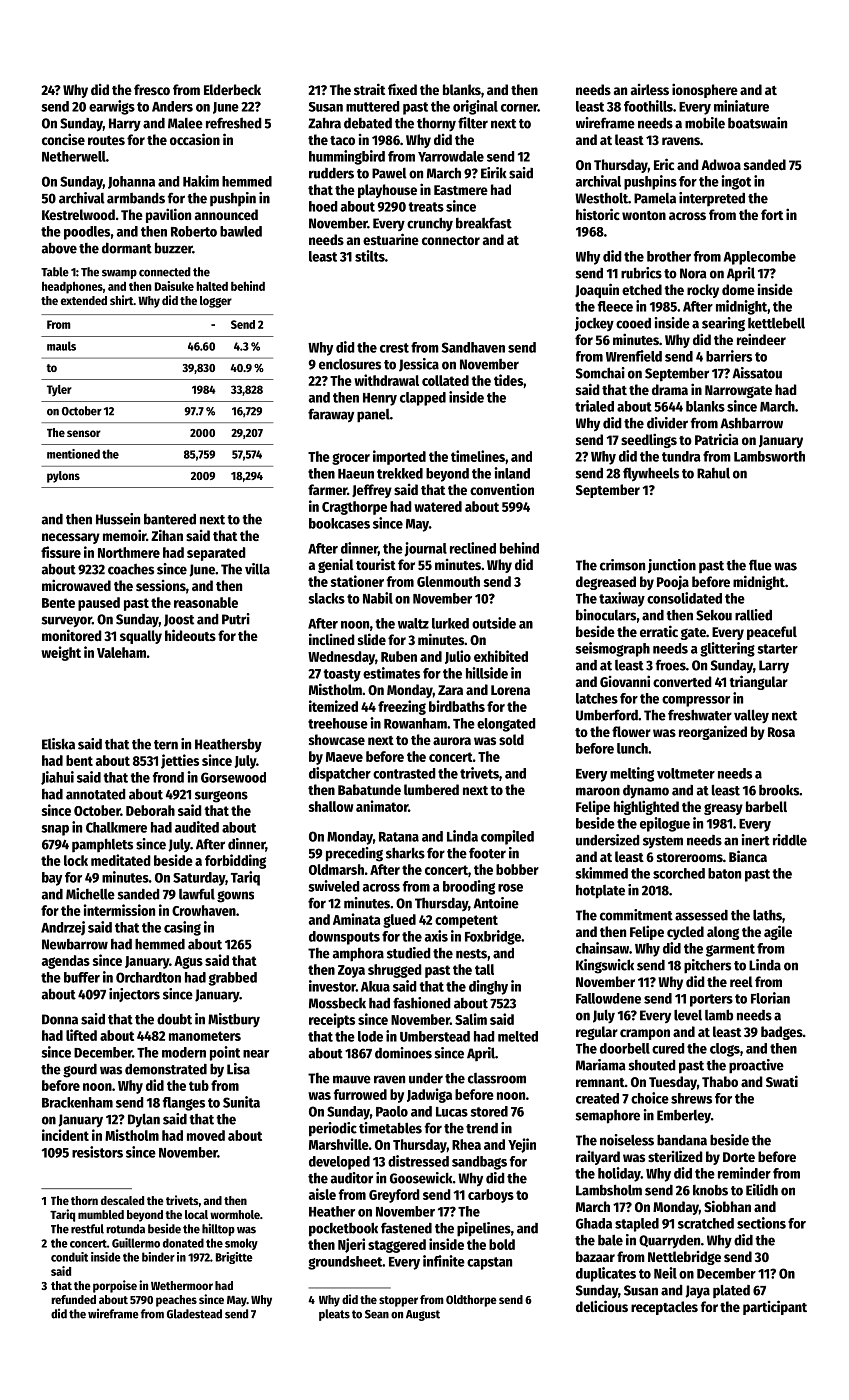  I want to click on Eric, so click(664, 164).
